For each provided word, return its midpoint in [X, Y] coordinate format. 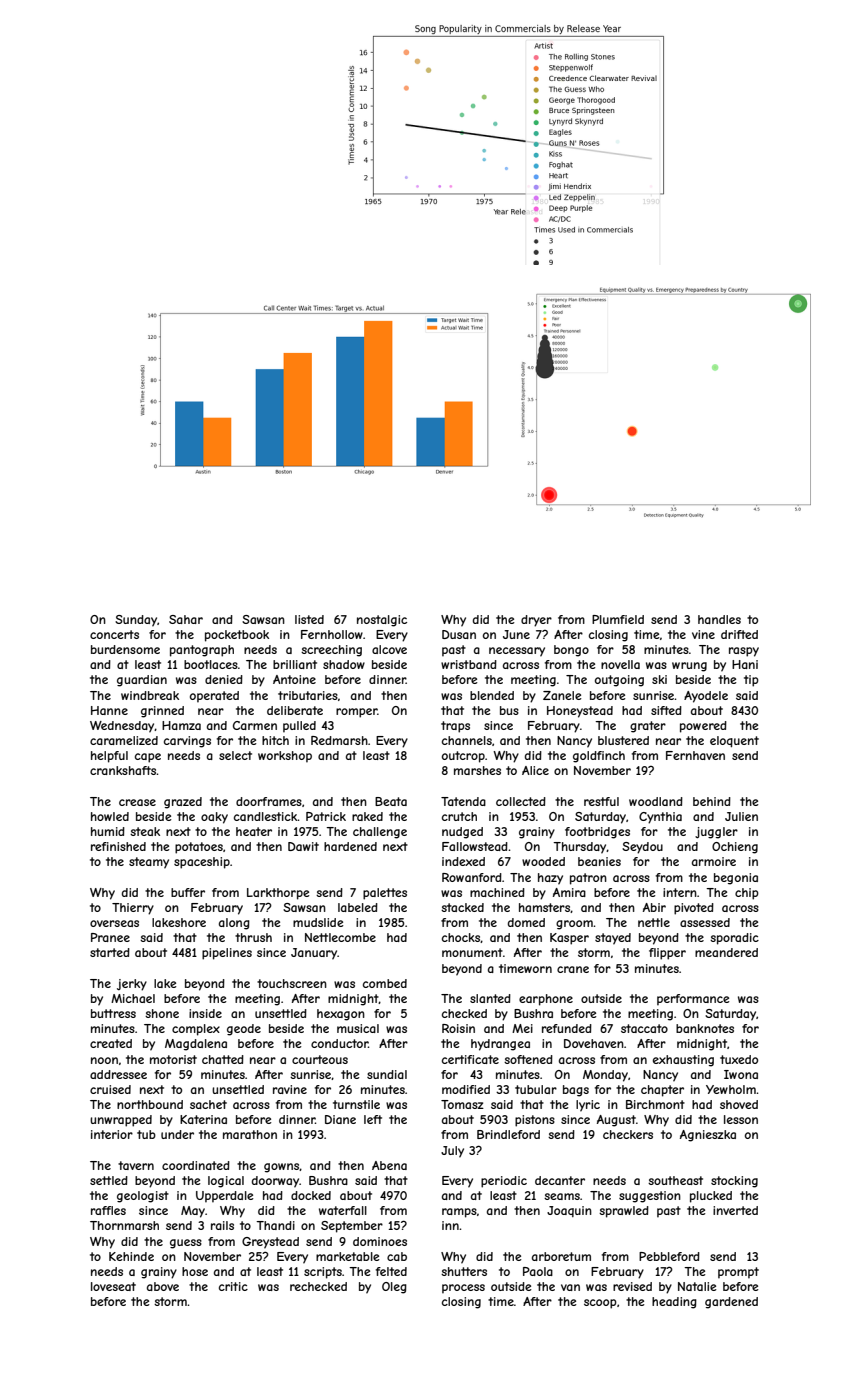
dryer [536, 621]
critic [233, 1286]
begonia [736, 879]
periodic [504, 1182]
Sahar [186, 619]
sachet [208, 1104]
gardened [731, 1303]
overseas [114, 923]
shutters [464, 1271]
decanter [560, 1180]
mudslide [318, 922]
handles [719, 619]
